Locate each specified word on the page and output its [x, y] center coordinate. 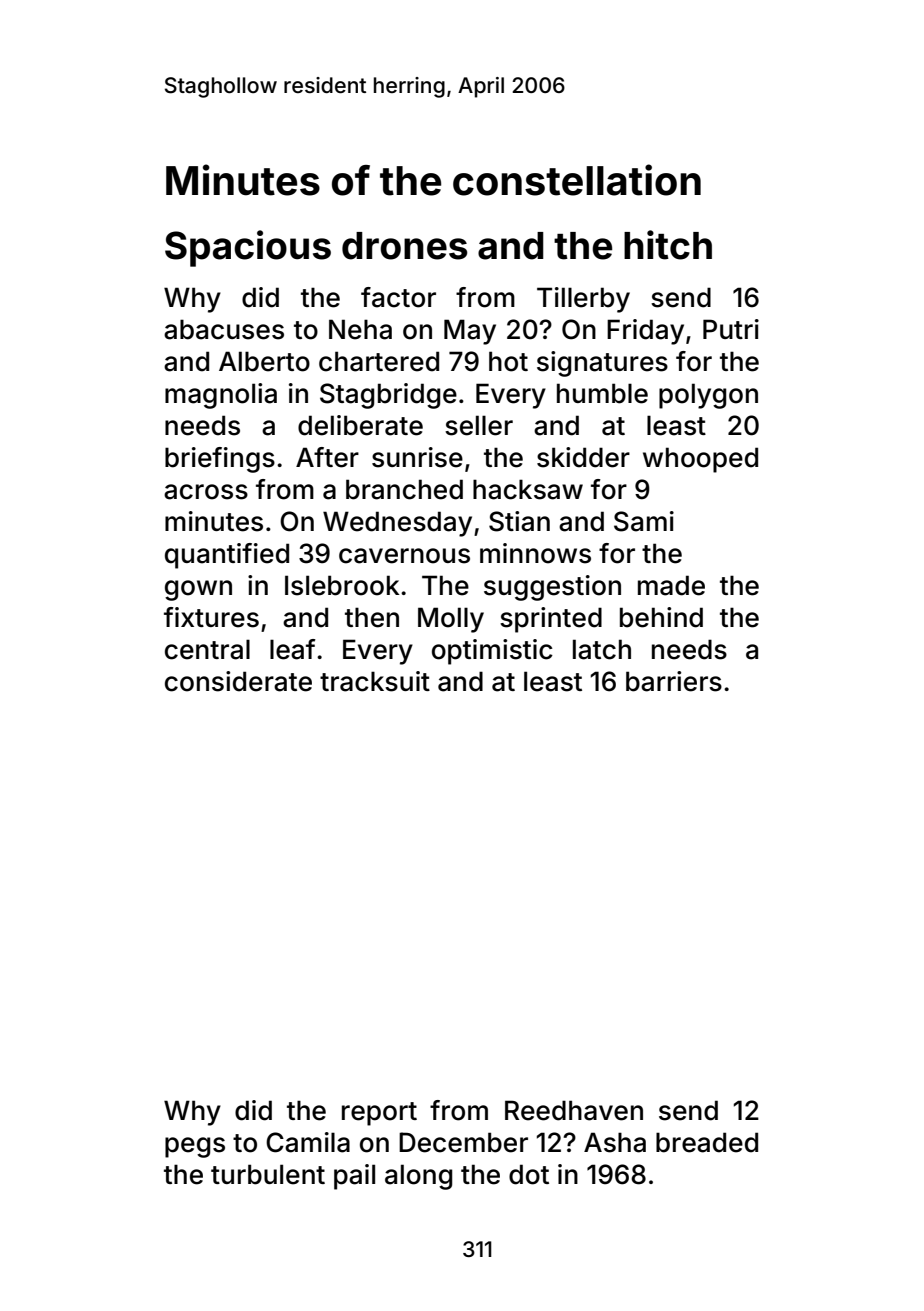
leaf [293, 649]
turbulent [268, 1174]
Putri [731, 329]
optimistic [492, 652]
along [418, 1177]
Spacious [248, 248]
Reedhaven [574, 1110]
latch [602, 649]
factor [398, 297]
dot [529, 1174]
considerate [238, 681]
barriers [674, 681]
